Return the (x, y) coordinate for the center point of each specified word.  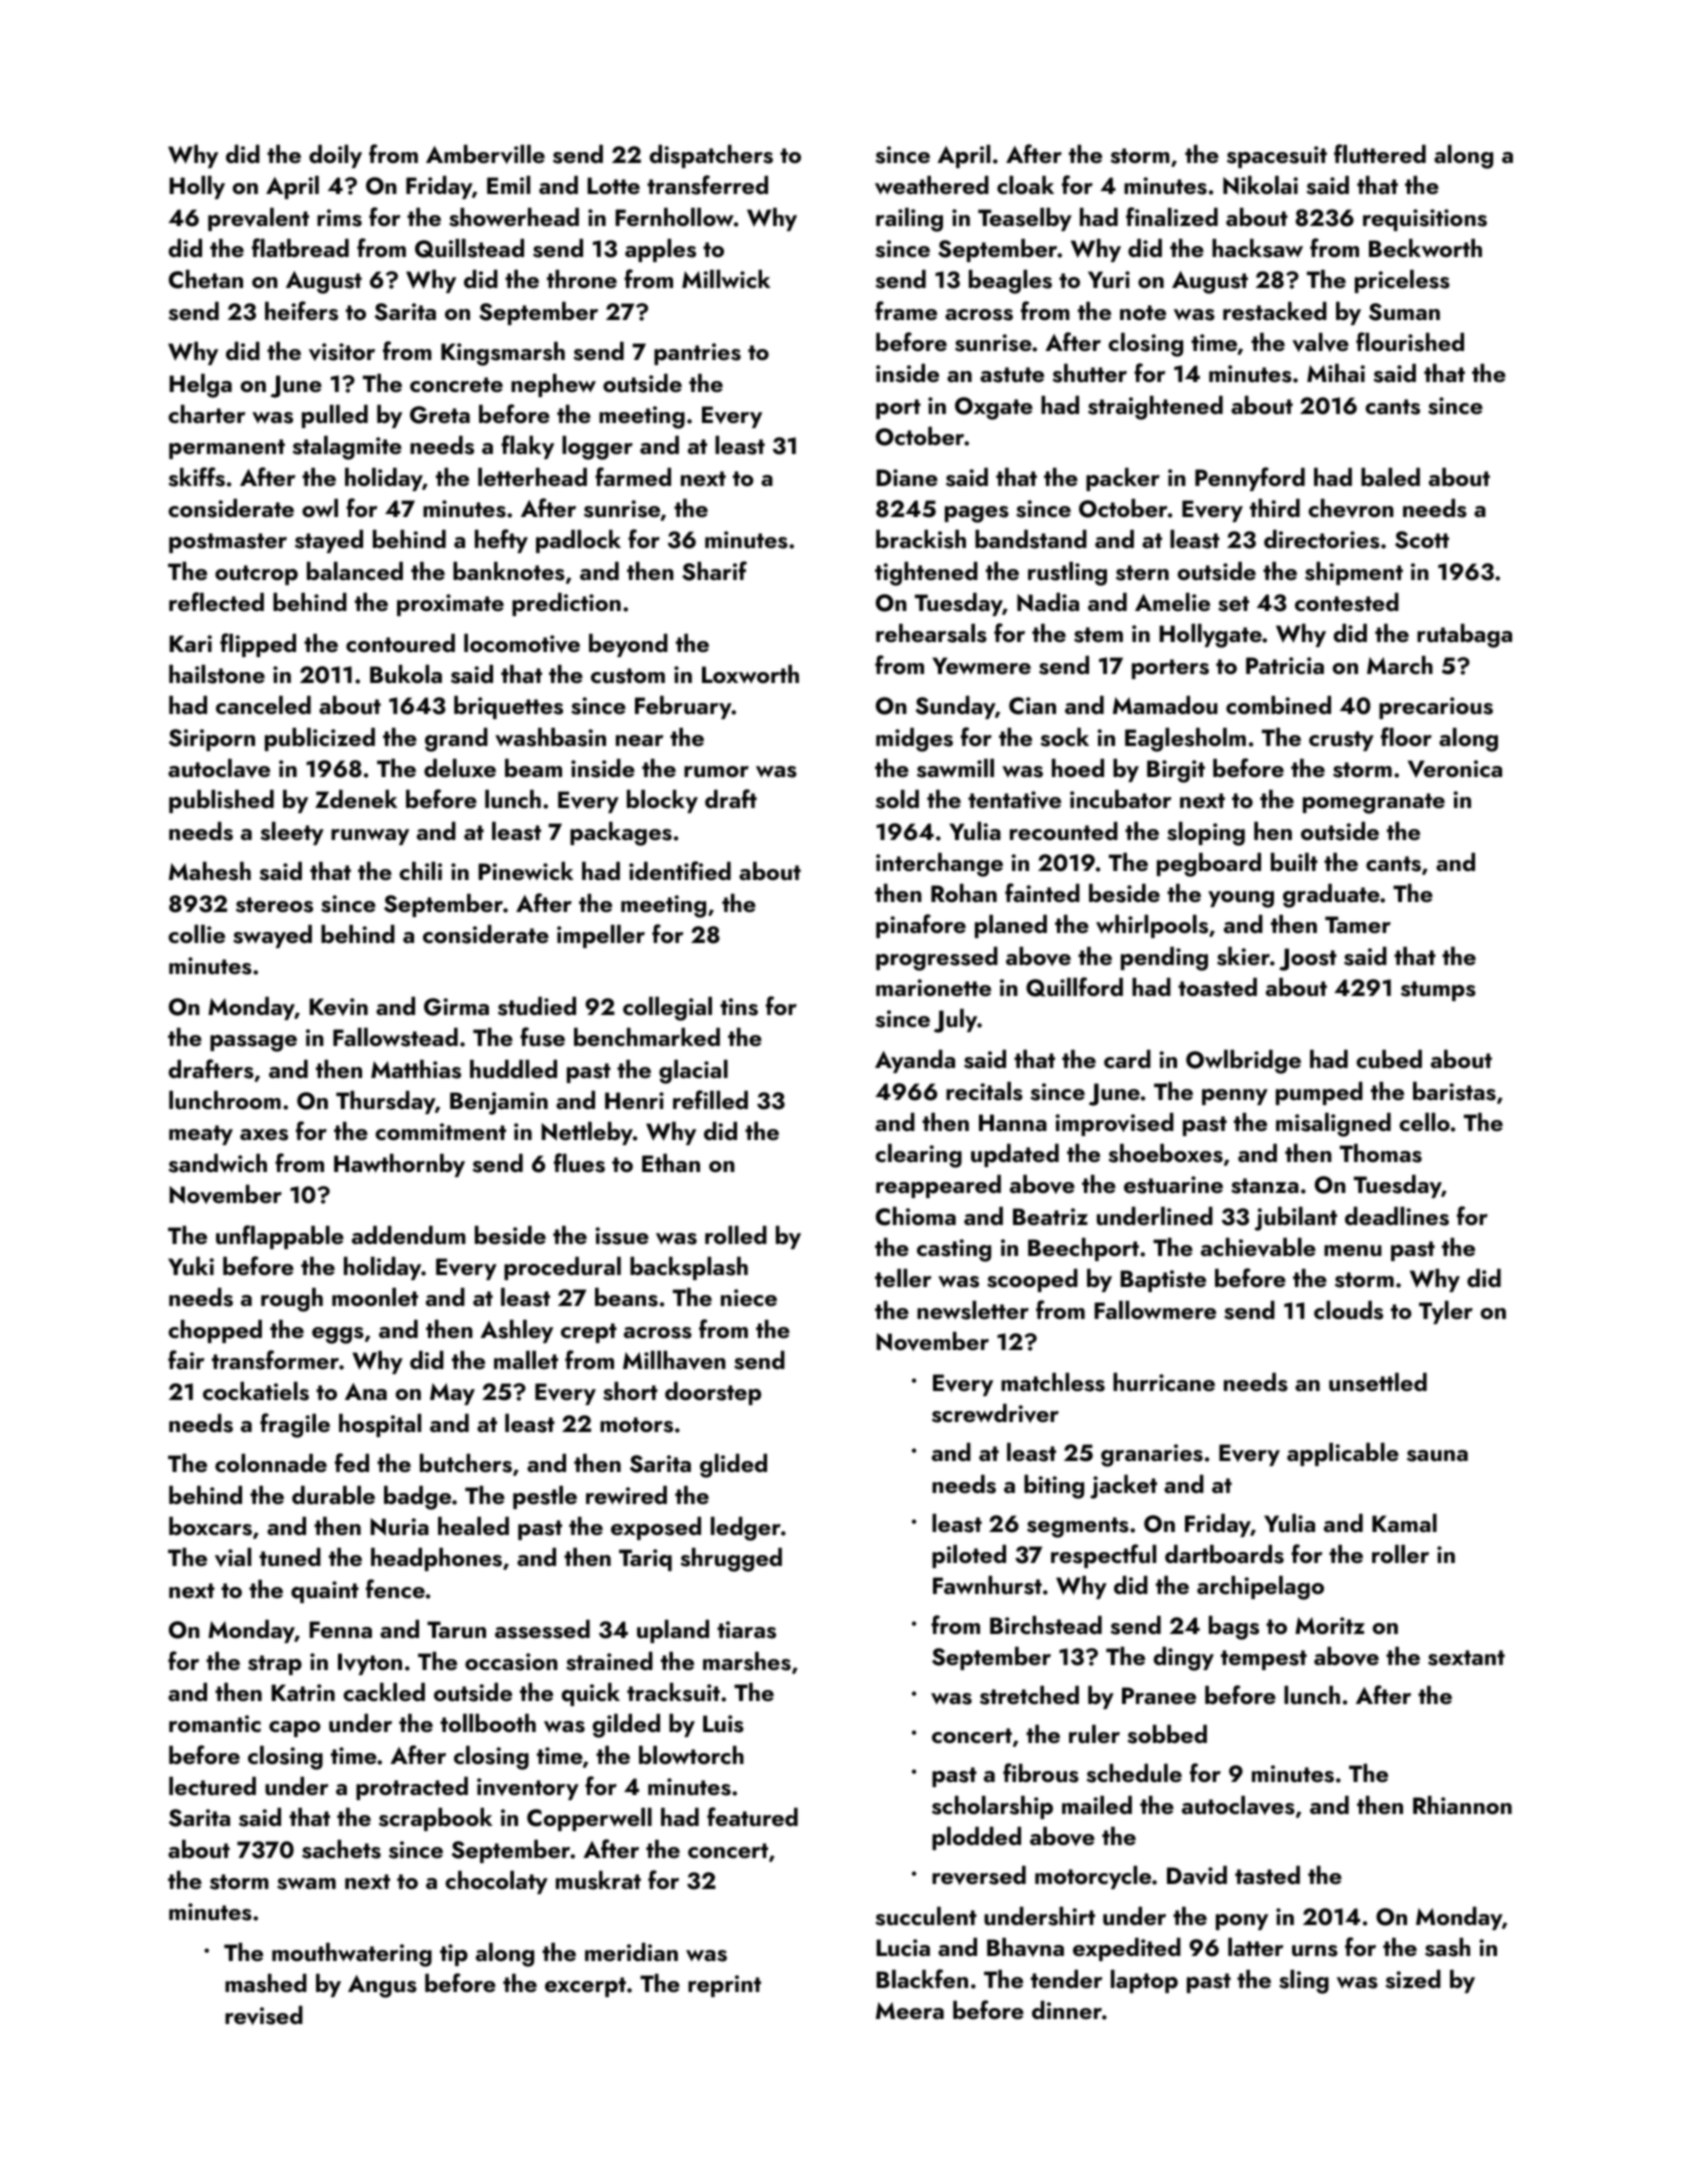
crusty (1341, 741)
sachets (341, 1849)
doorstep (713, 1393)
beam (533, 768)
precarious (1436, 708)
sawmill (955, 768)
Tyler (1446, 1312)
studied (537, 1006)
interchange (939, 865)
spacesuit (1277, 157)
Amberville (485, 154)
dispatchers (711, 156)
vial (233, 1557)
